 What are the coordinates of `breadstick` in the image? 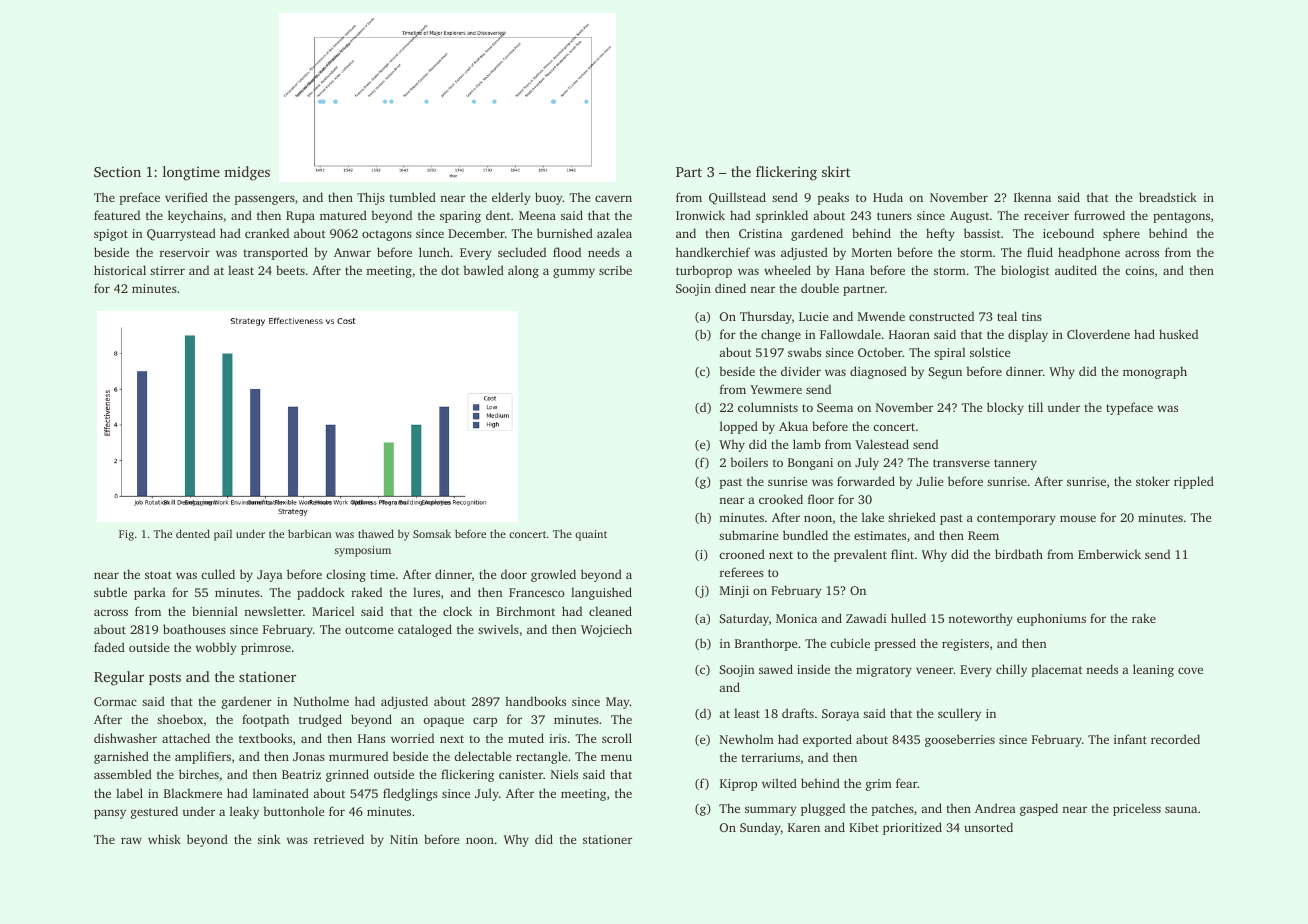 It's located at (1168, 197).
